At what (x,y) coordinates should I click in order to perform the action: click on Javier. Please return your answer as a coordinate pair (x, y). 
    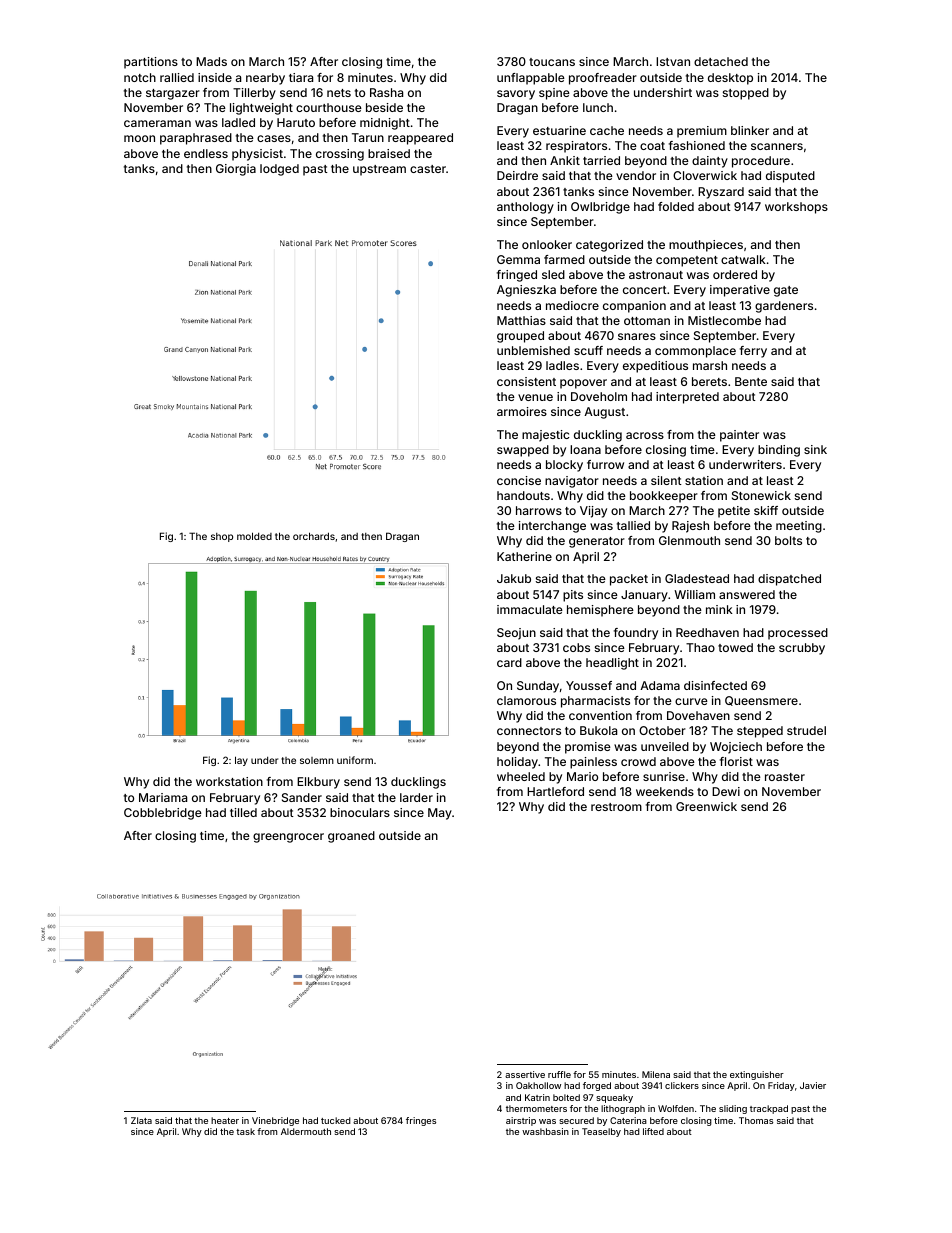
    Looking at the image, I should click on (813, 1085).
